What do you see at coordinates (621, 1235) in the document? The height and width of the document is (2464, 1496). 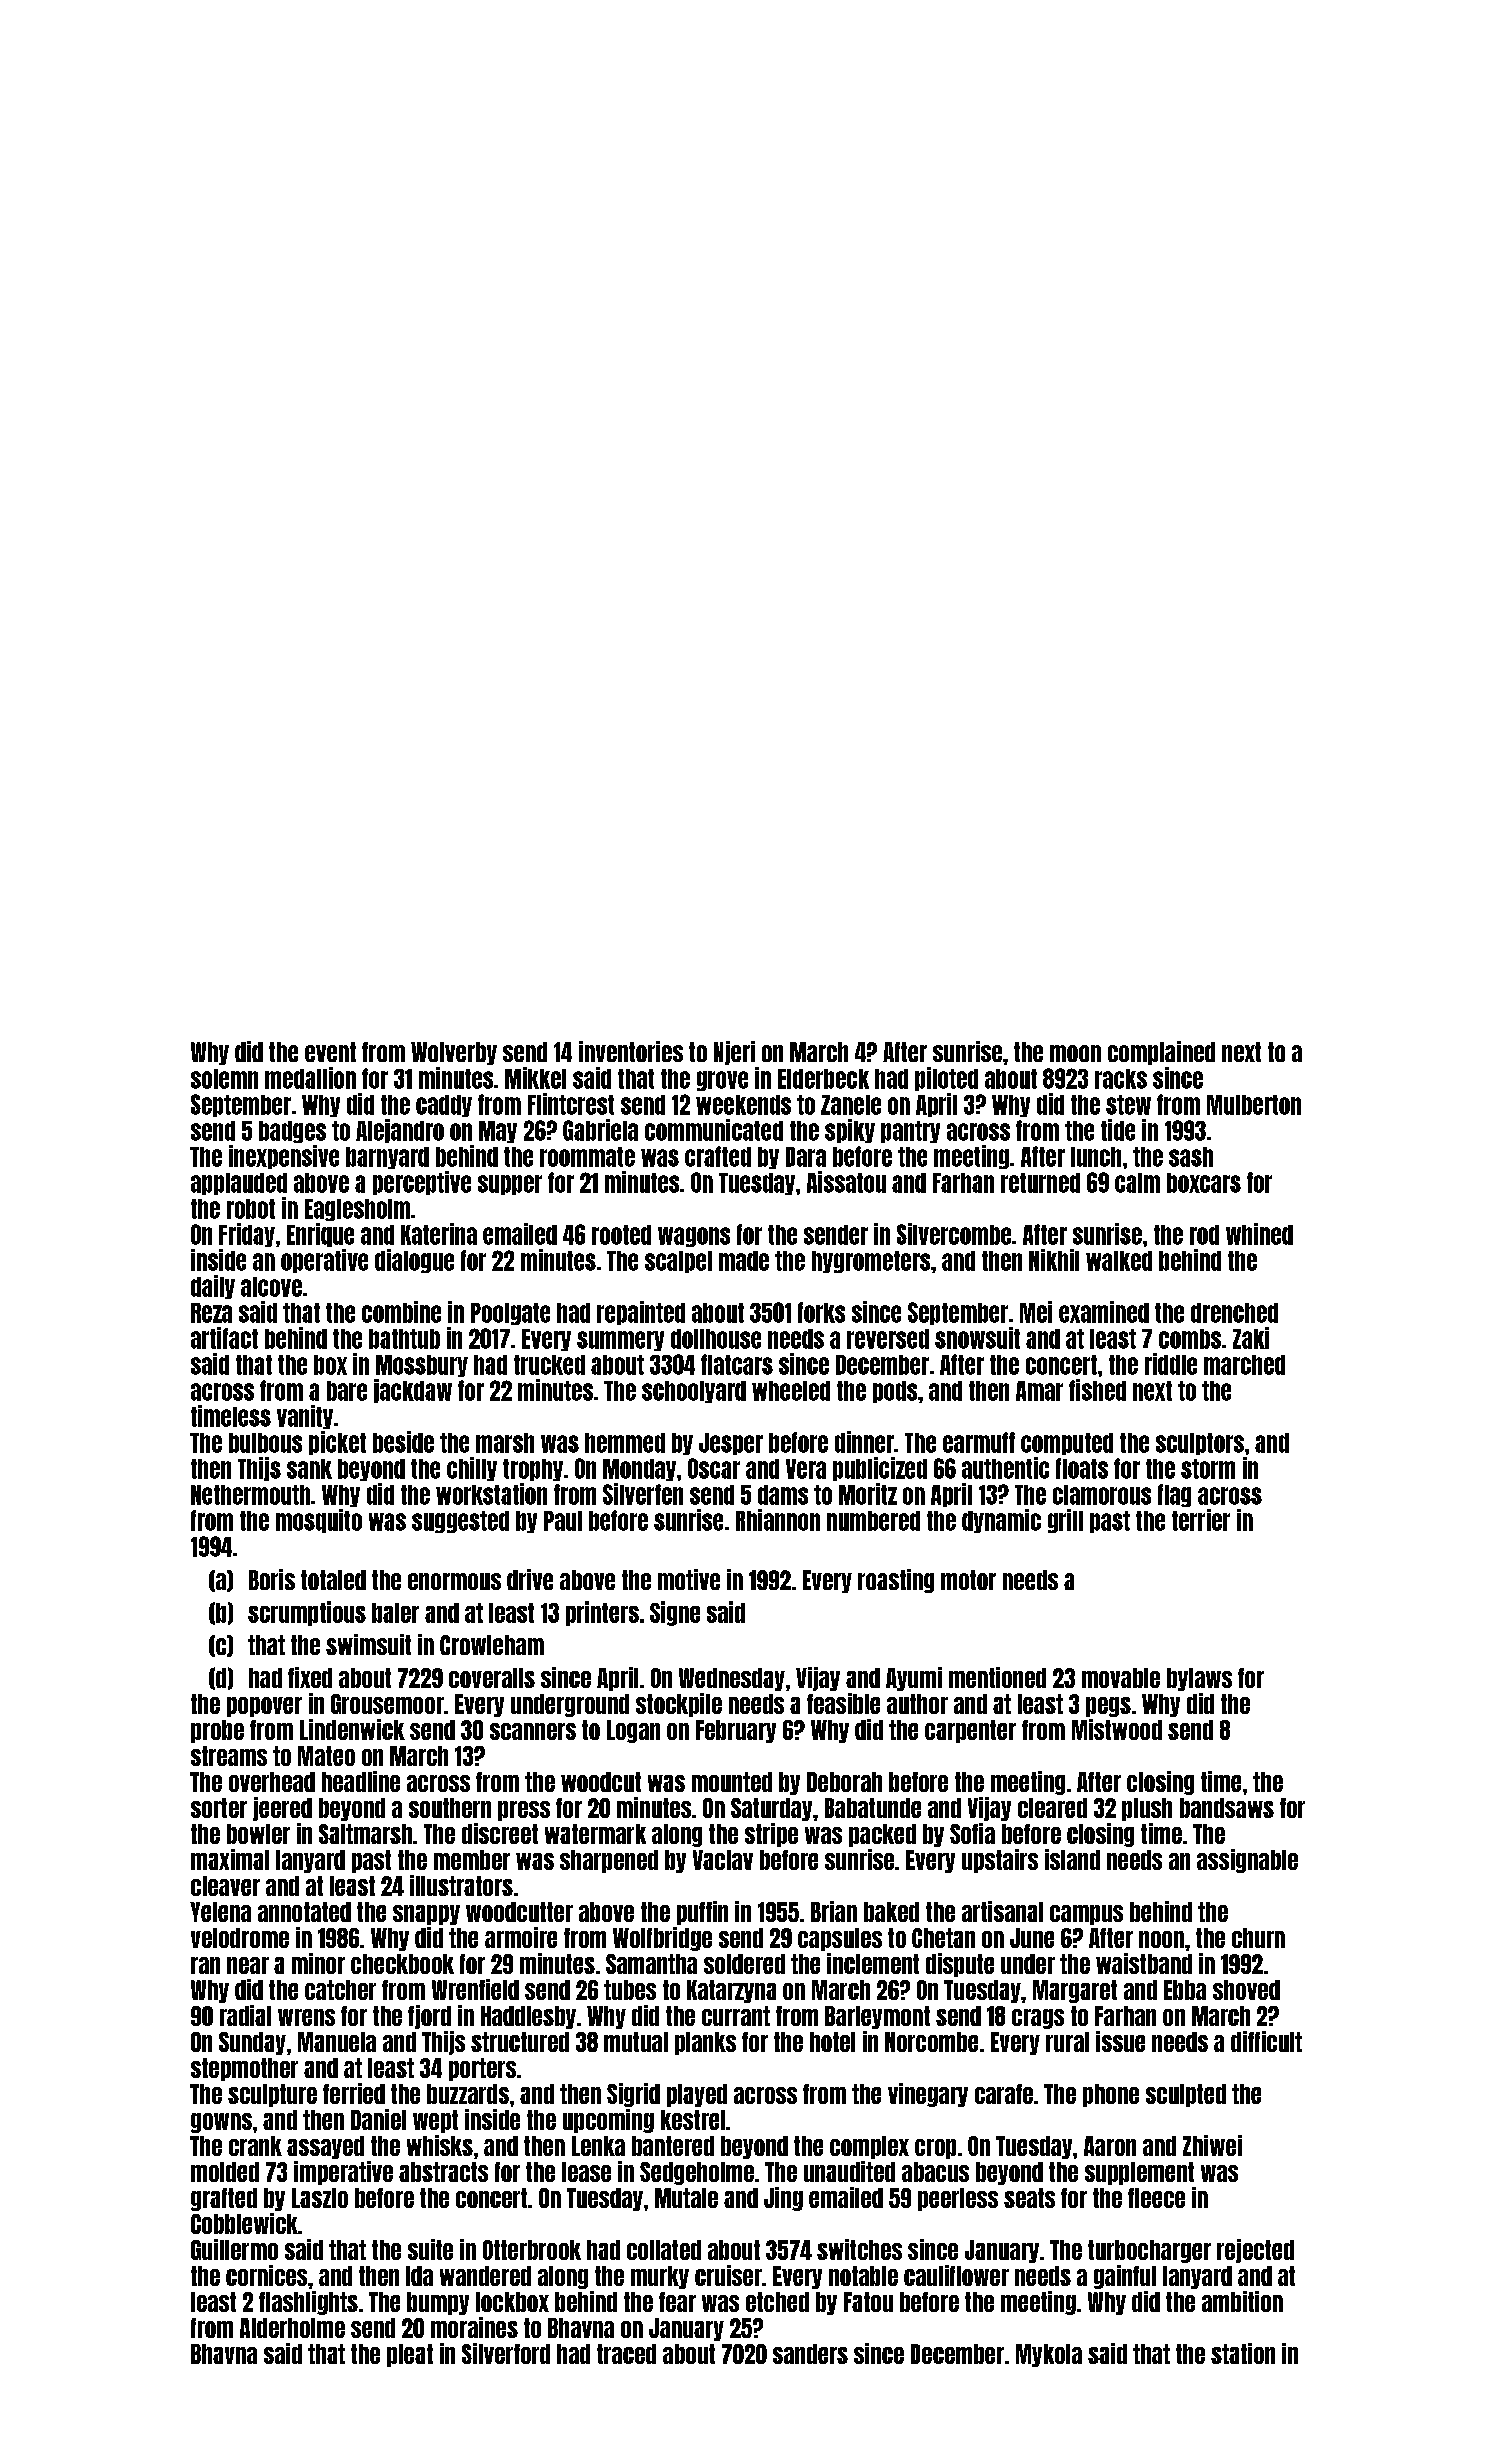 I see `rooted` at bounding box center [621, 1235].
